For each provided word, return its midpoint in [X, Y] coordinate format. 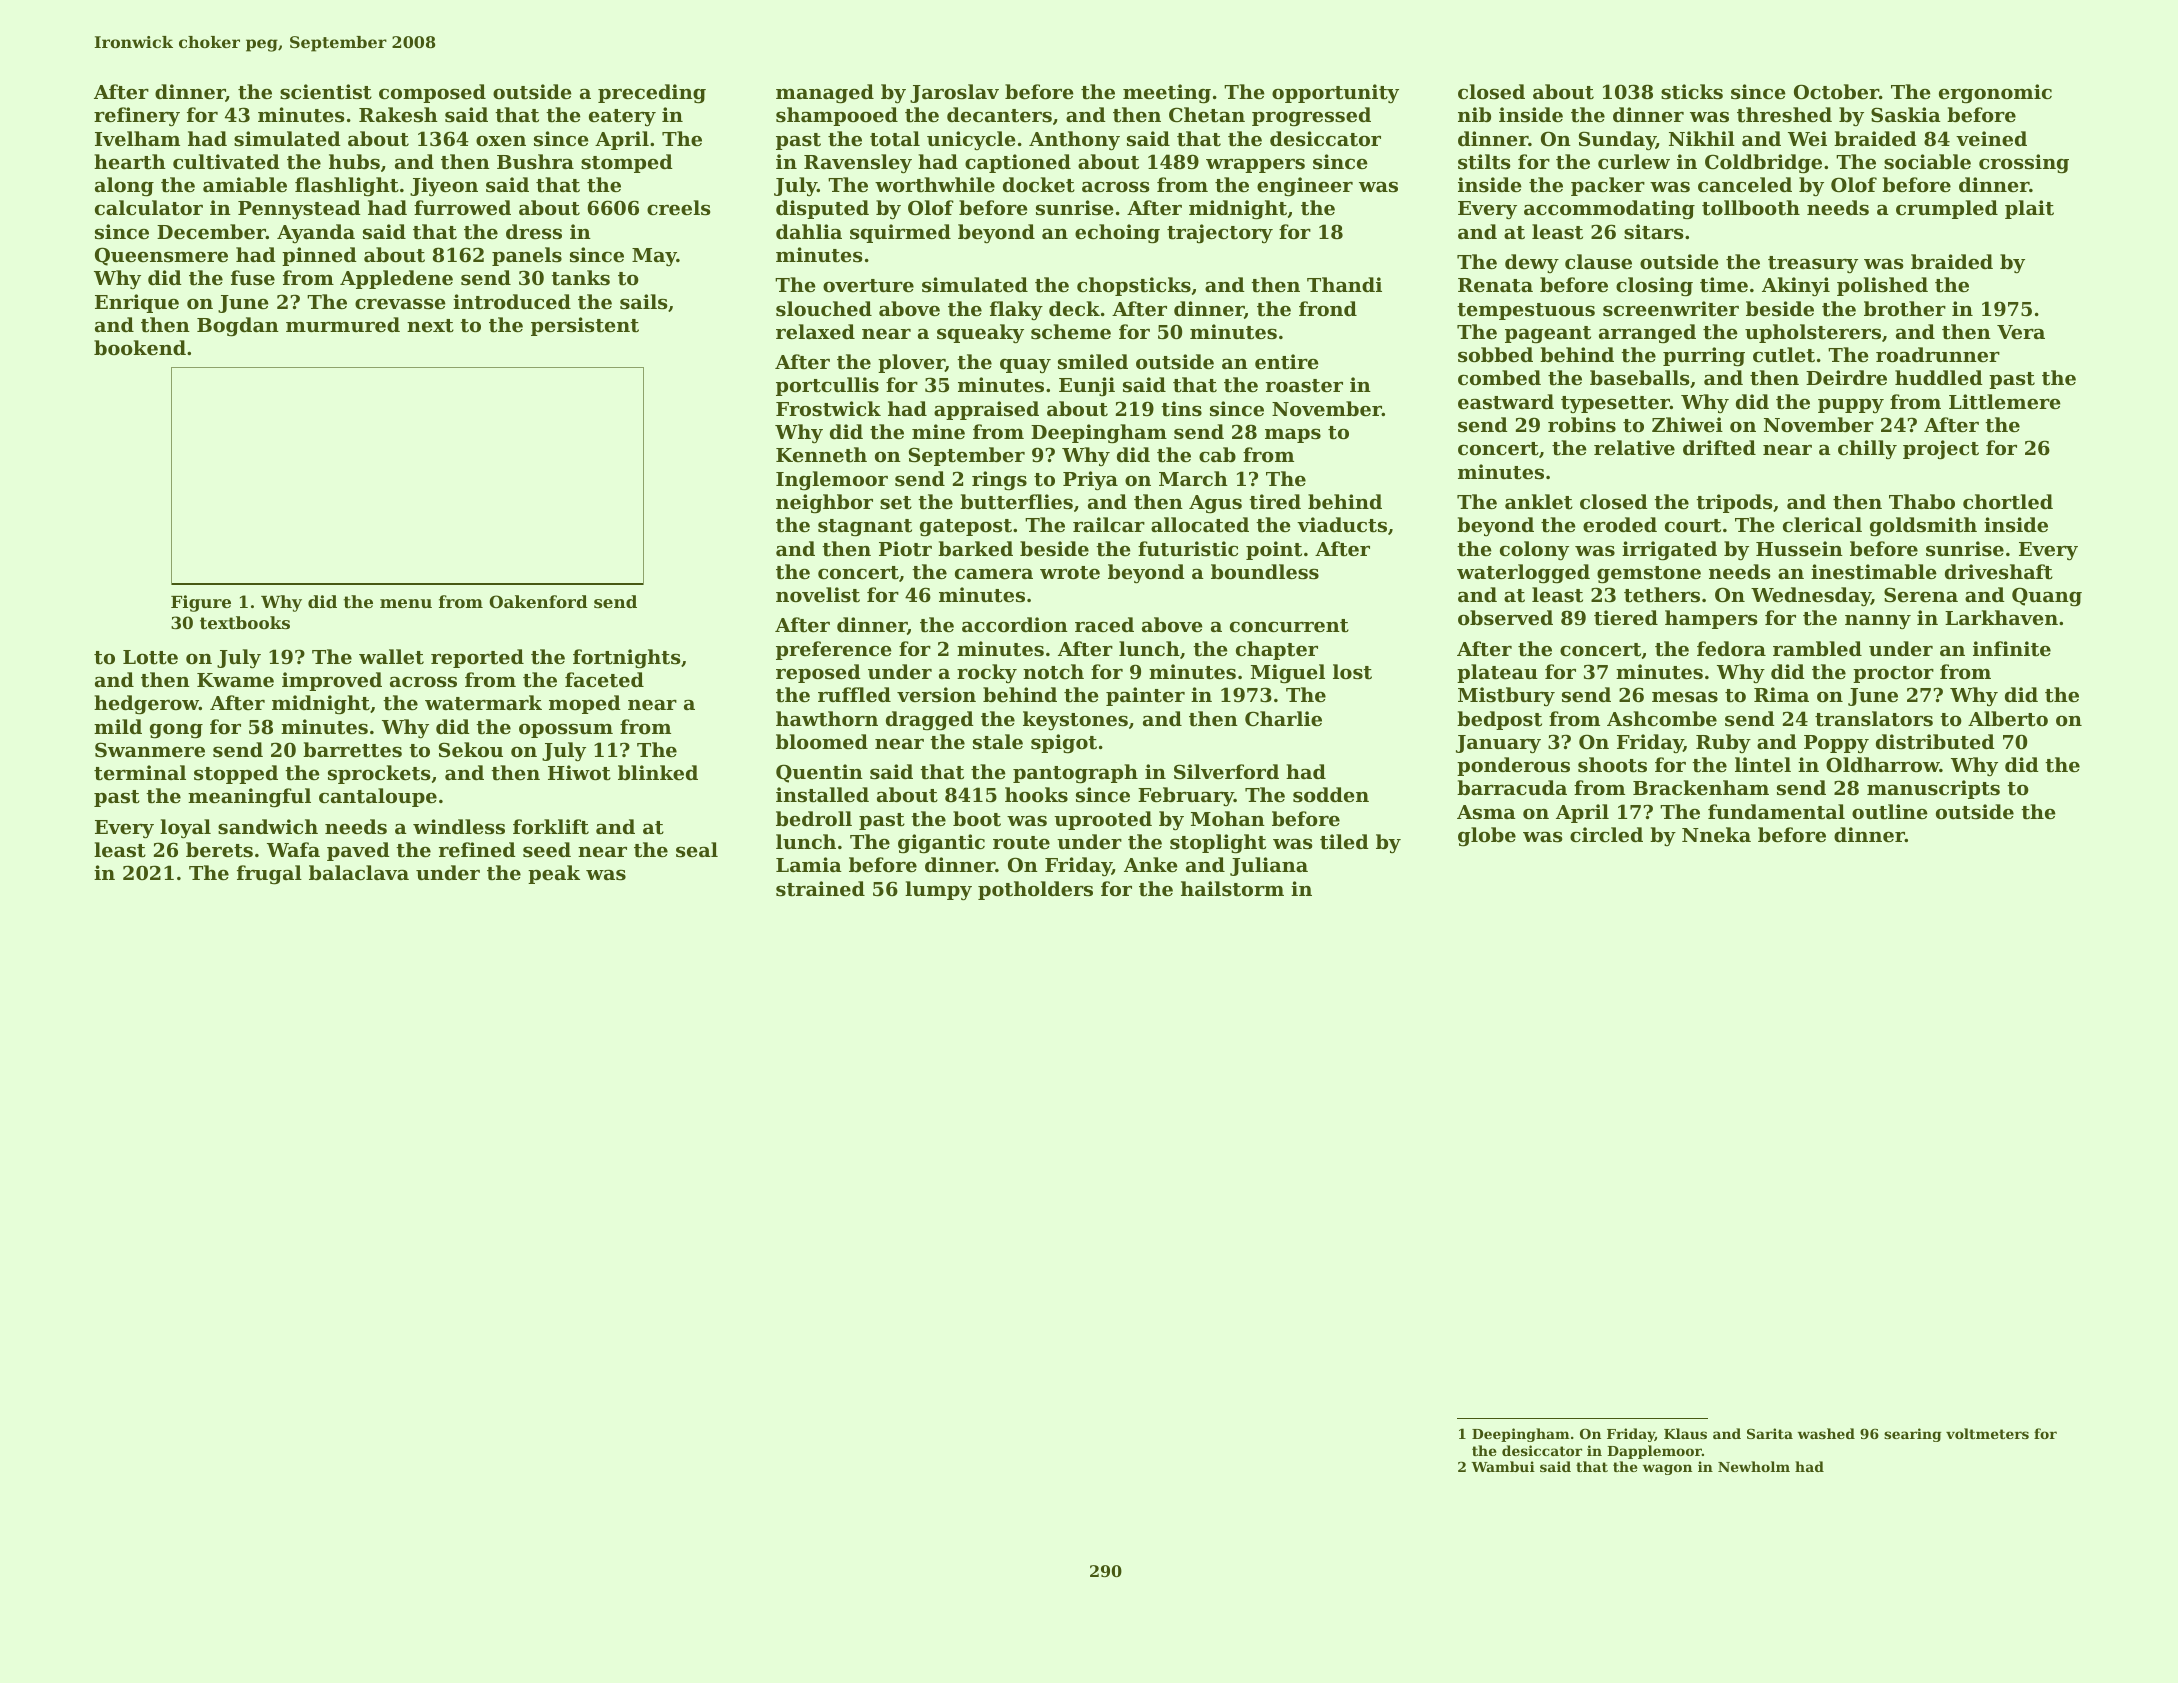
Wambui [1503, 1466]
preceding [652, 94]
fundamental [1776, 812]
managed [825, 94]
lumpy [938, 891]
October [1836, 92]
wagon [1667, 1469]
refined [477, 849]
